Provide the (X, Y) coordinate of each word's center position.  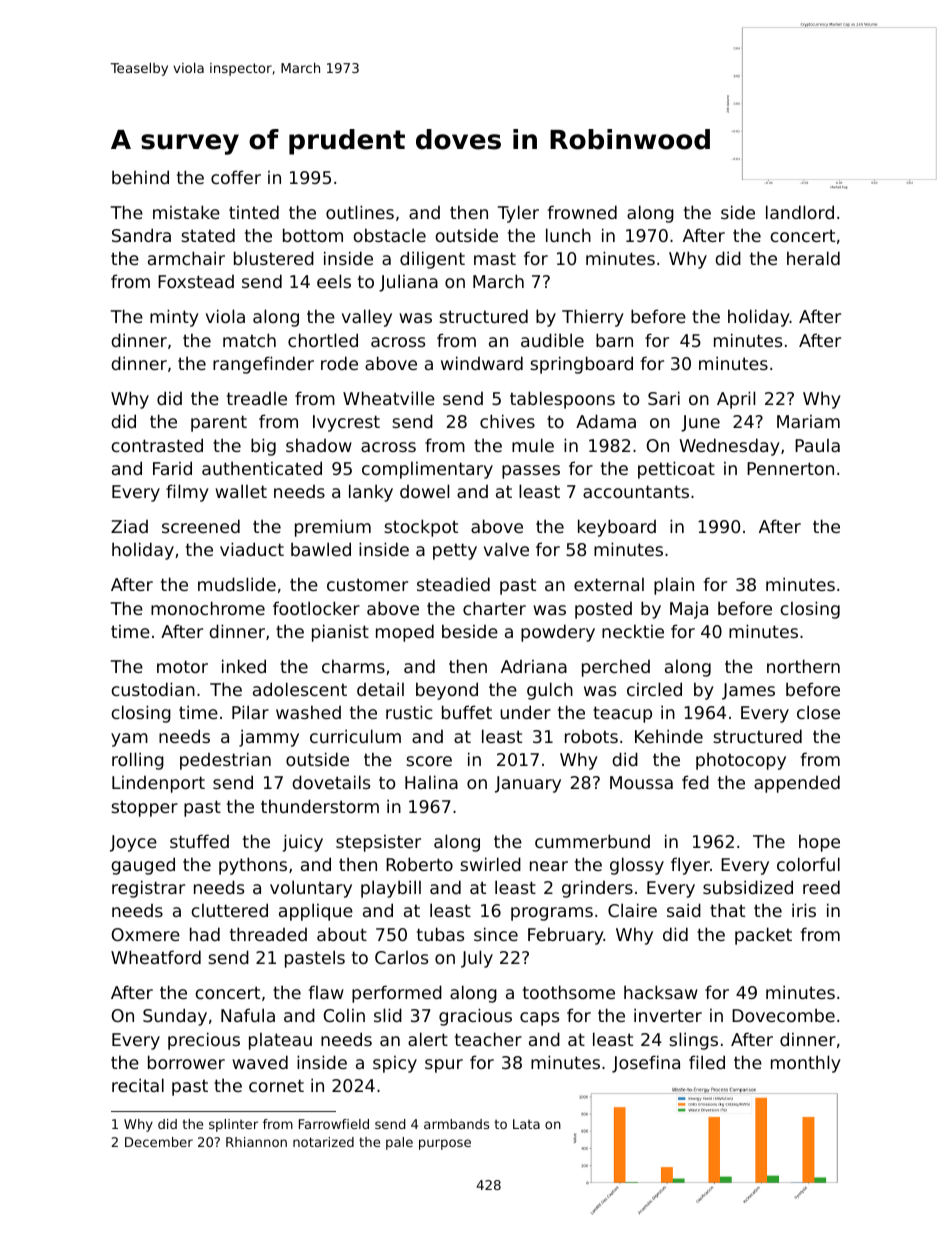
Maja (689, 610)
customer (367, 584)
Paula (817, 445)
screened (201, 526)
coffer (236, 177)
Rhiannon (256, 1142)
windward (482, 363)
